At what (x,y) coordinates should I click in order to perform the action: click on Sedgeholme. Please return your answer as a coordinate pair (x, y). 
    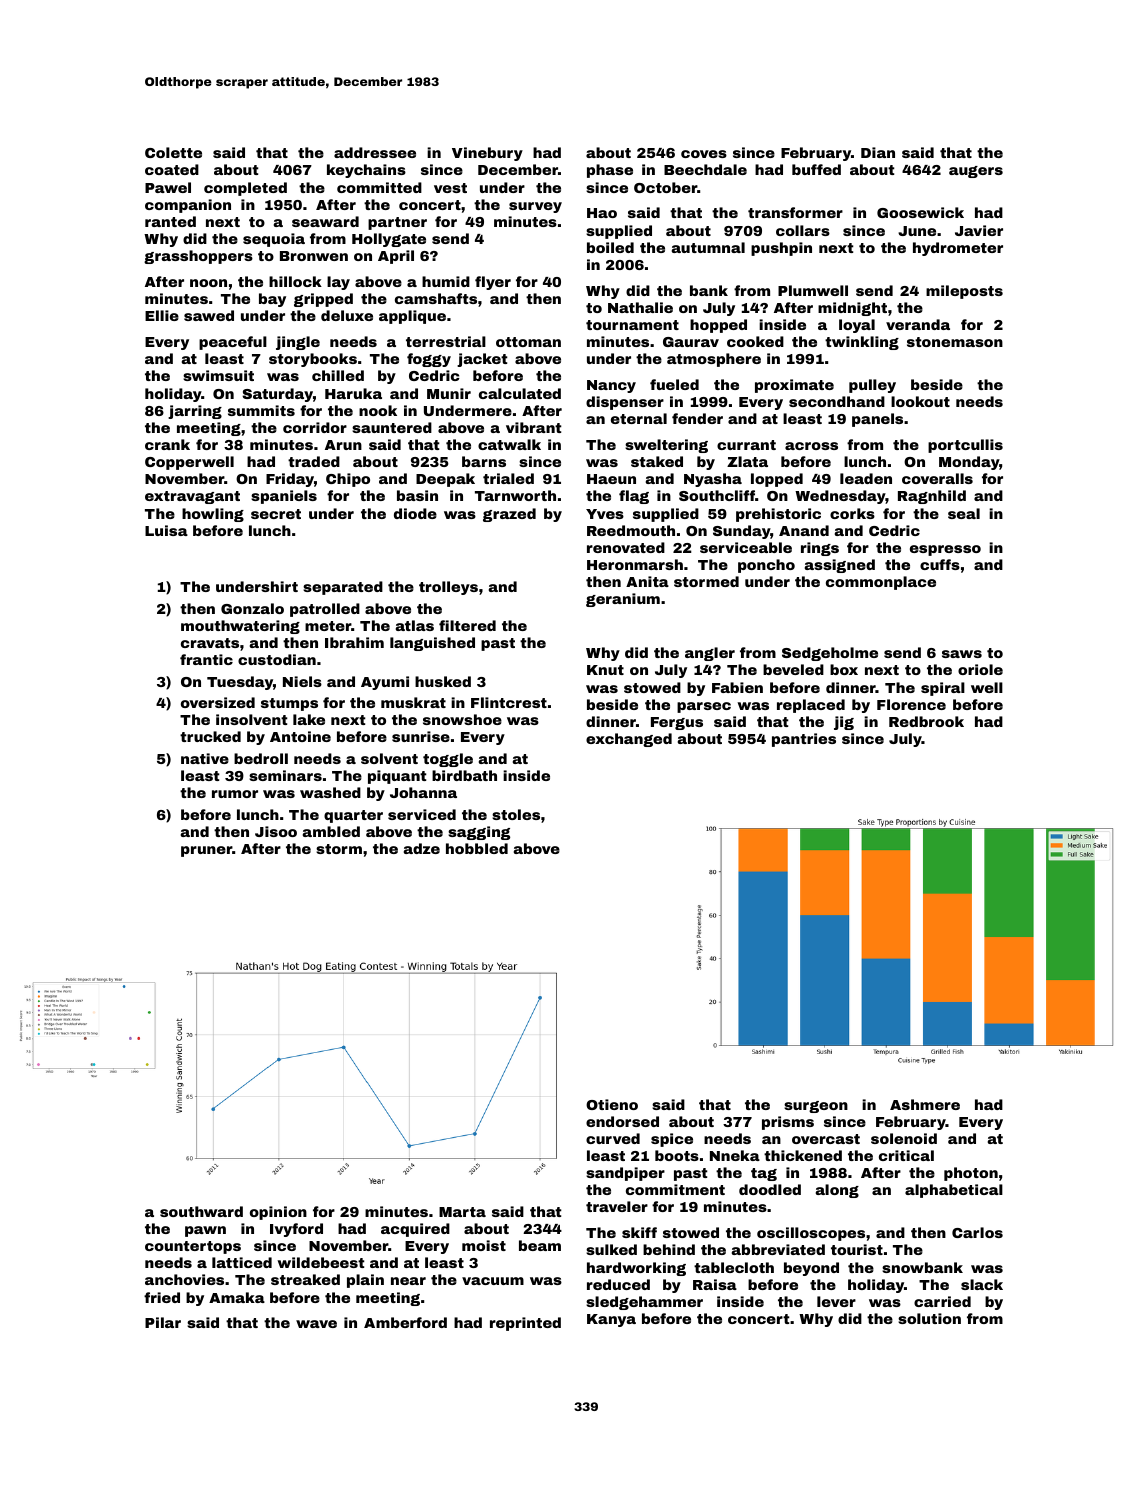
    Looking at the image, I should click on (830, 654).
